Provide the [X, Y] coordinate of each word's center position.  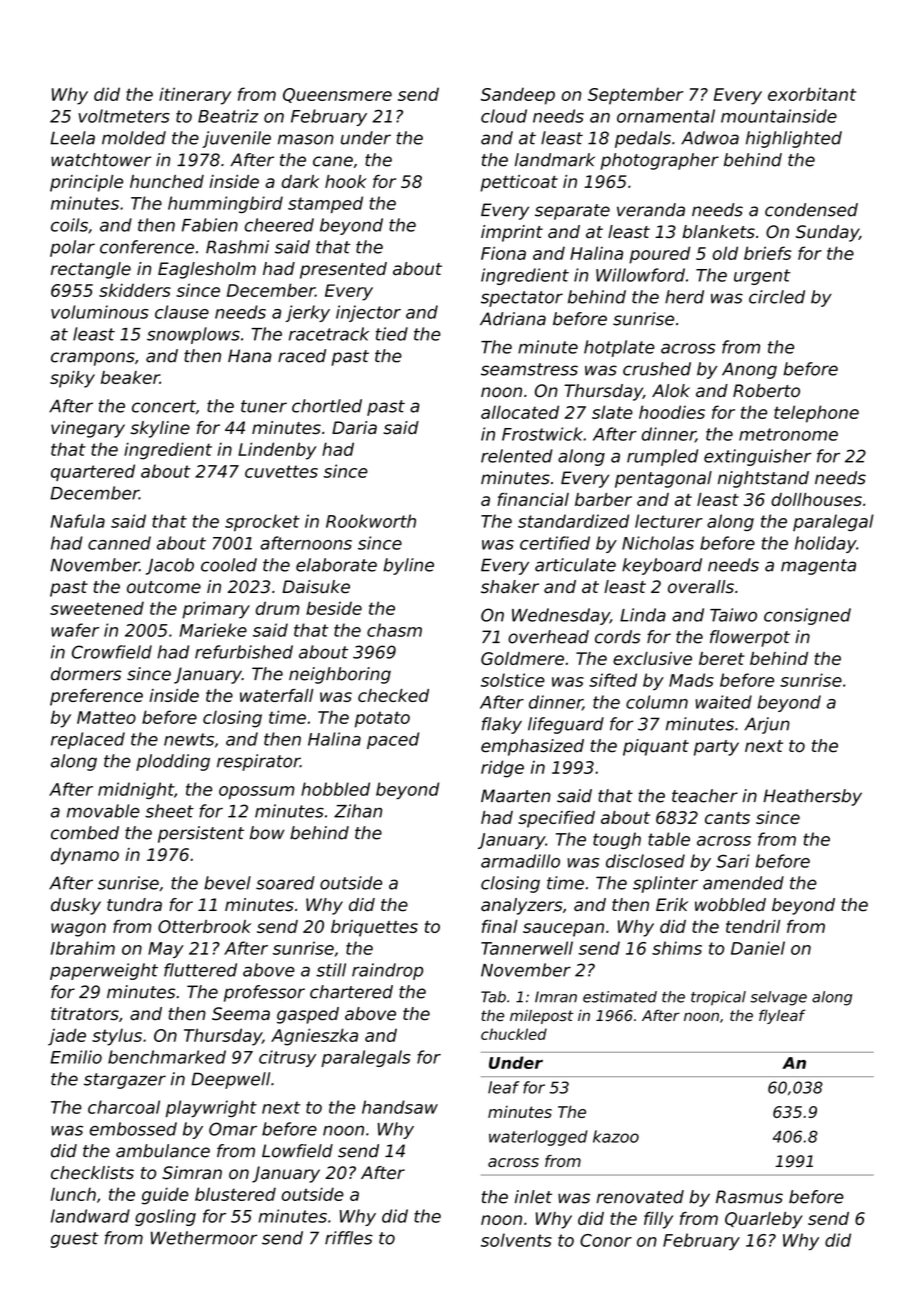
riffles [349, 1238]
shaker [510, 587]
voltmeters [124, 116]
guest [75, 1240]
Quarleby [764, 1220]
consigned [807, 616]
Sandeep [518, 96]
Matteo [106, 717]
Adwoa [710, 138]
